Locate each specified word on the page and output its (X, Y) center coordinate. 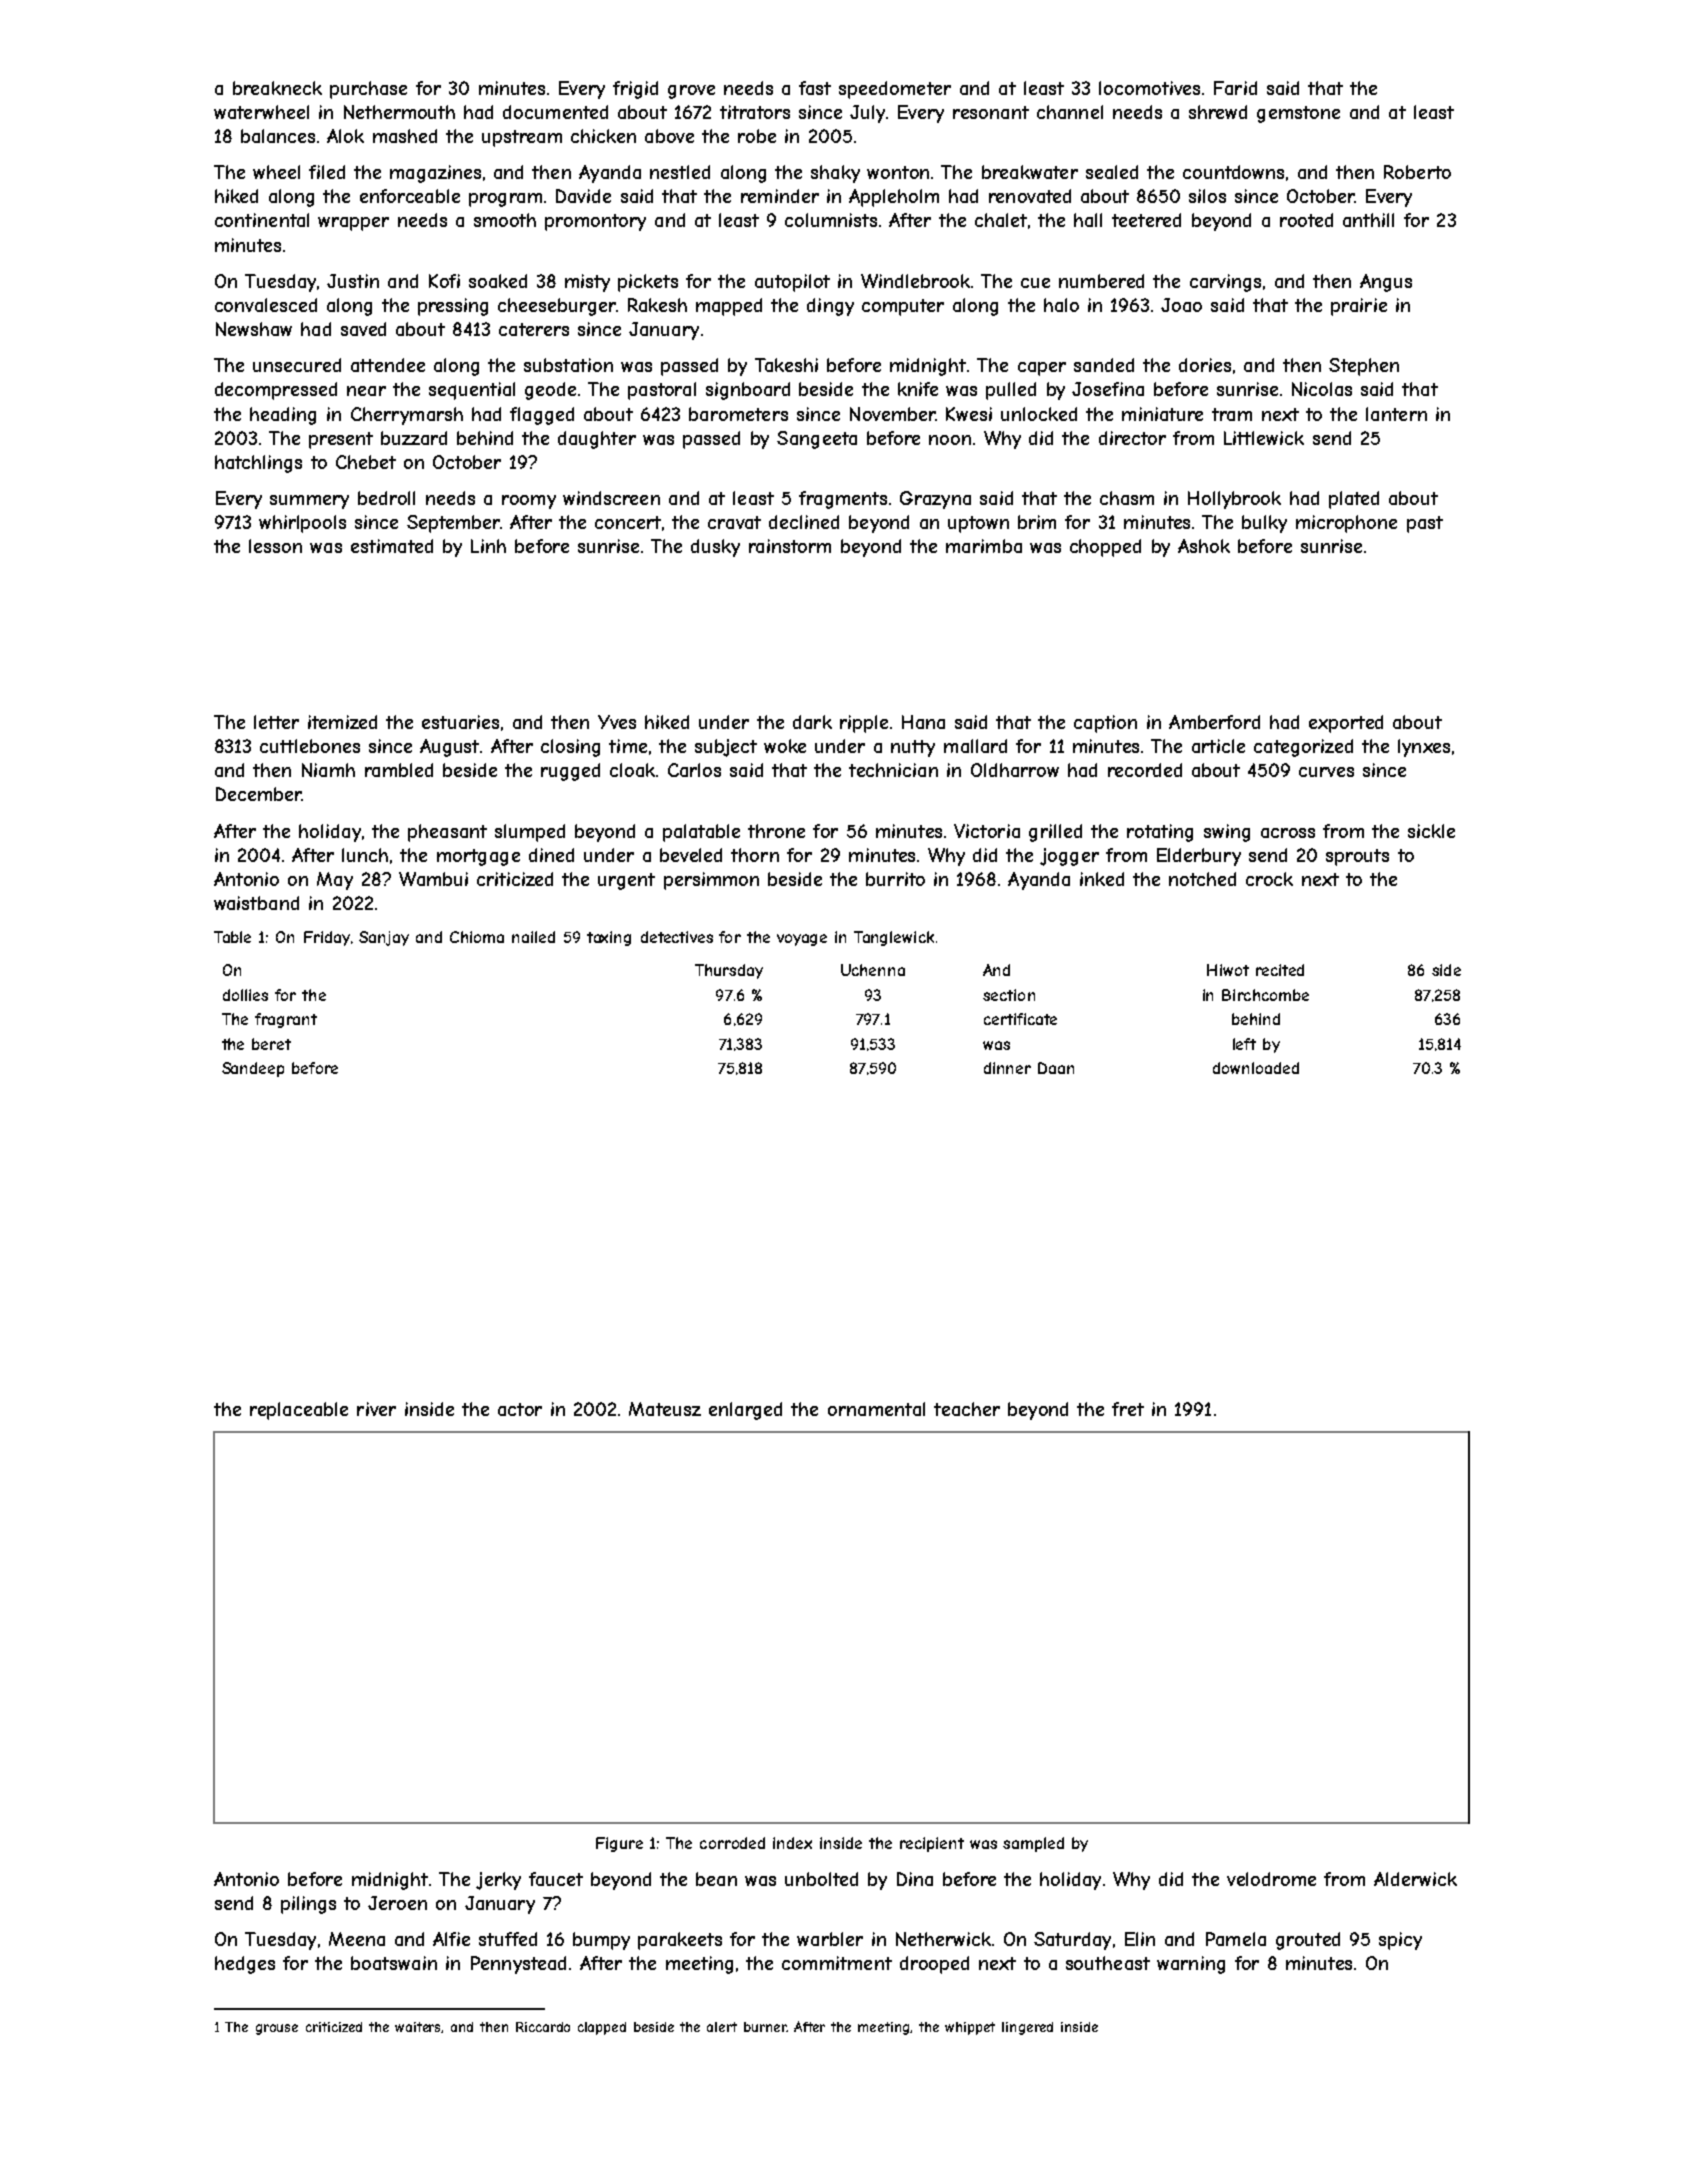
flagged (542, 416)
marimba (984, 546)
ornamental (876, 1409)
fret (1128, 1409)
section (1009, 995)
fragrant (286, 1020)
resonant (991, 112)
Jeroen (397, 1903)
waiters (418, 2027)
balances (278, 136)
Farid (1235, 88)
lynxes (1424, 748)
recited (1280, 970)
